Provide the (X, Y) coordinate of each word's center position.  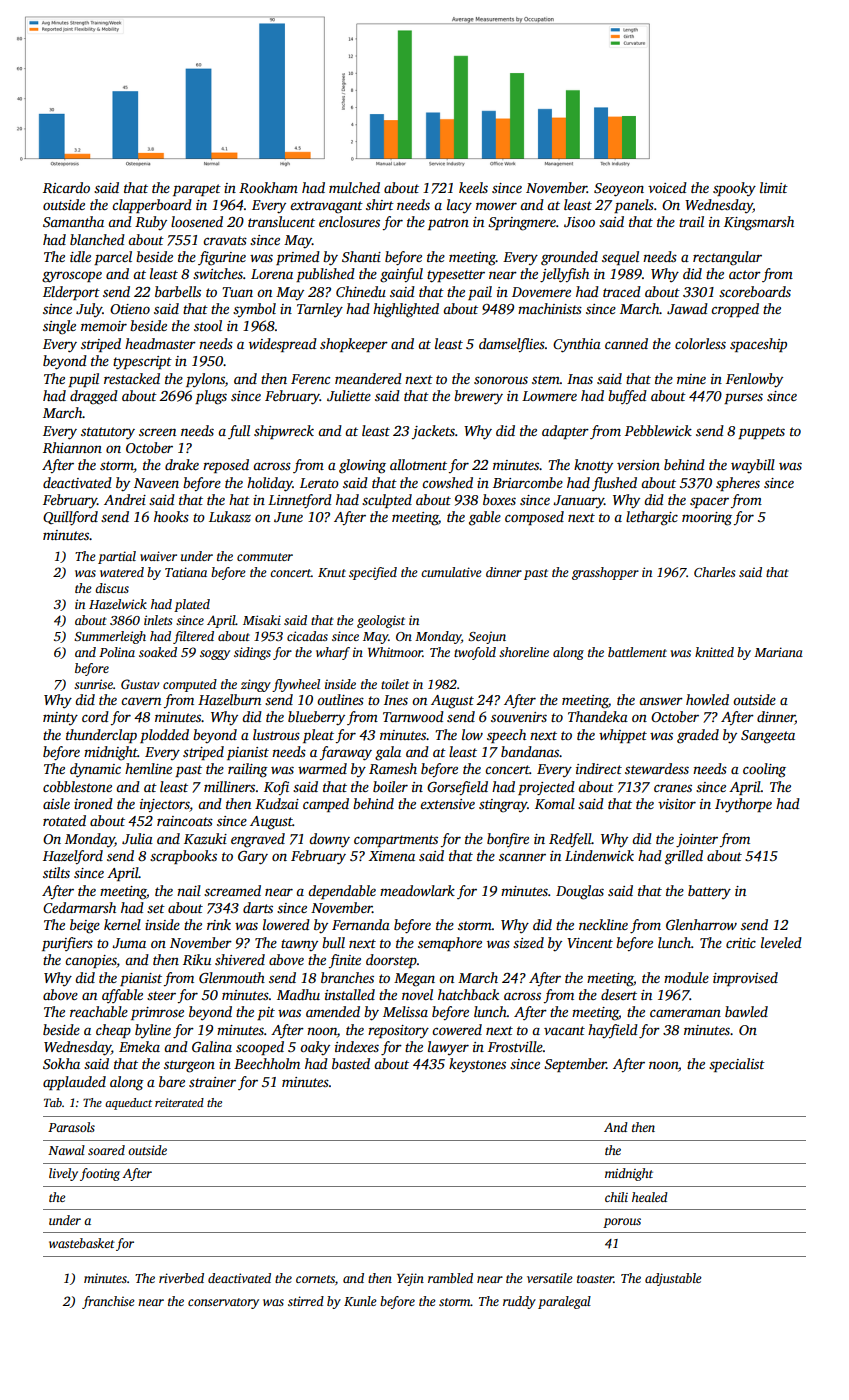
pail (480, 293)
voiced (667, 187)
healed (650, 1197)
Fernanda (361, 924)
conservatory (223, 1303)
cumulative (451, 572)
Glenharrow (701, 924)
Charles (714, 572)
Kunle (360, 1301)
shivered (240, 959)
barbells (178, 291)
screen (157, 432)
